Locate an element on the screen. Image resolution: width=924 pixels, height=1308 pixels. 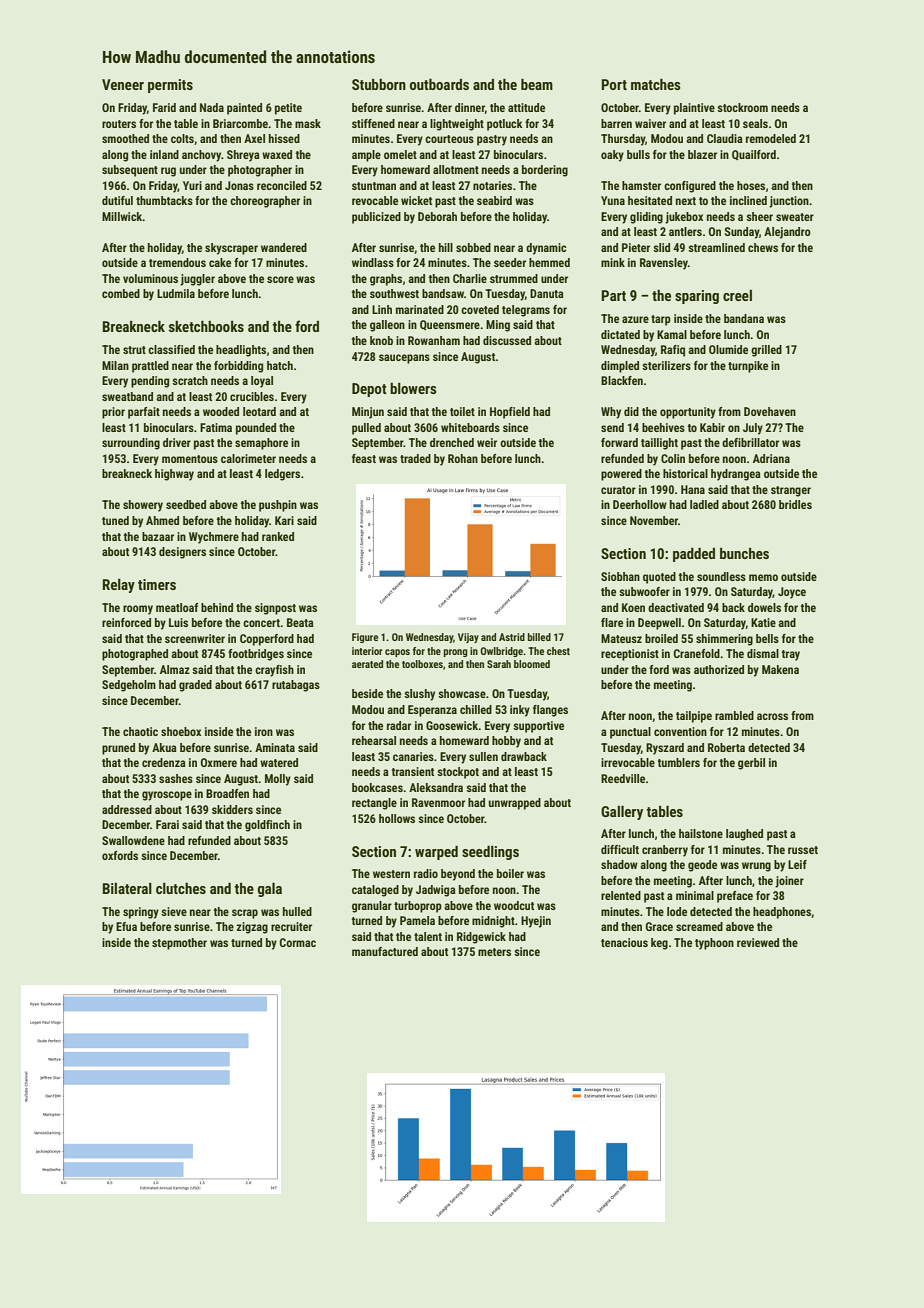
tailpipe is located at coordinates (694, 717).
